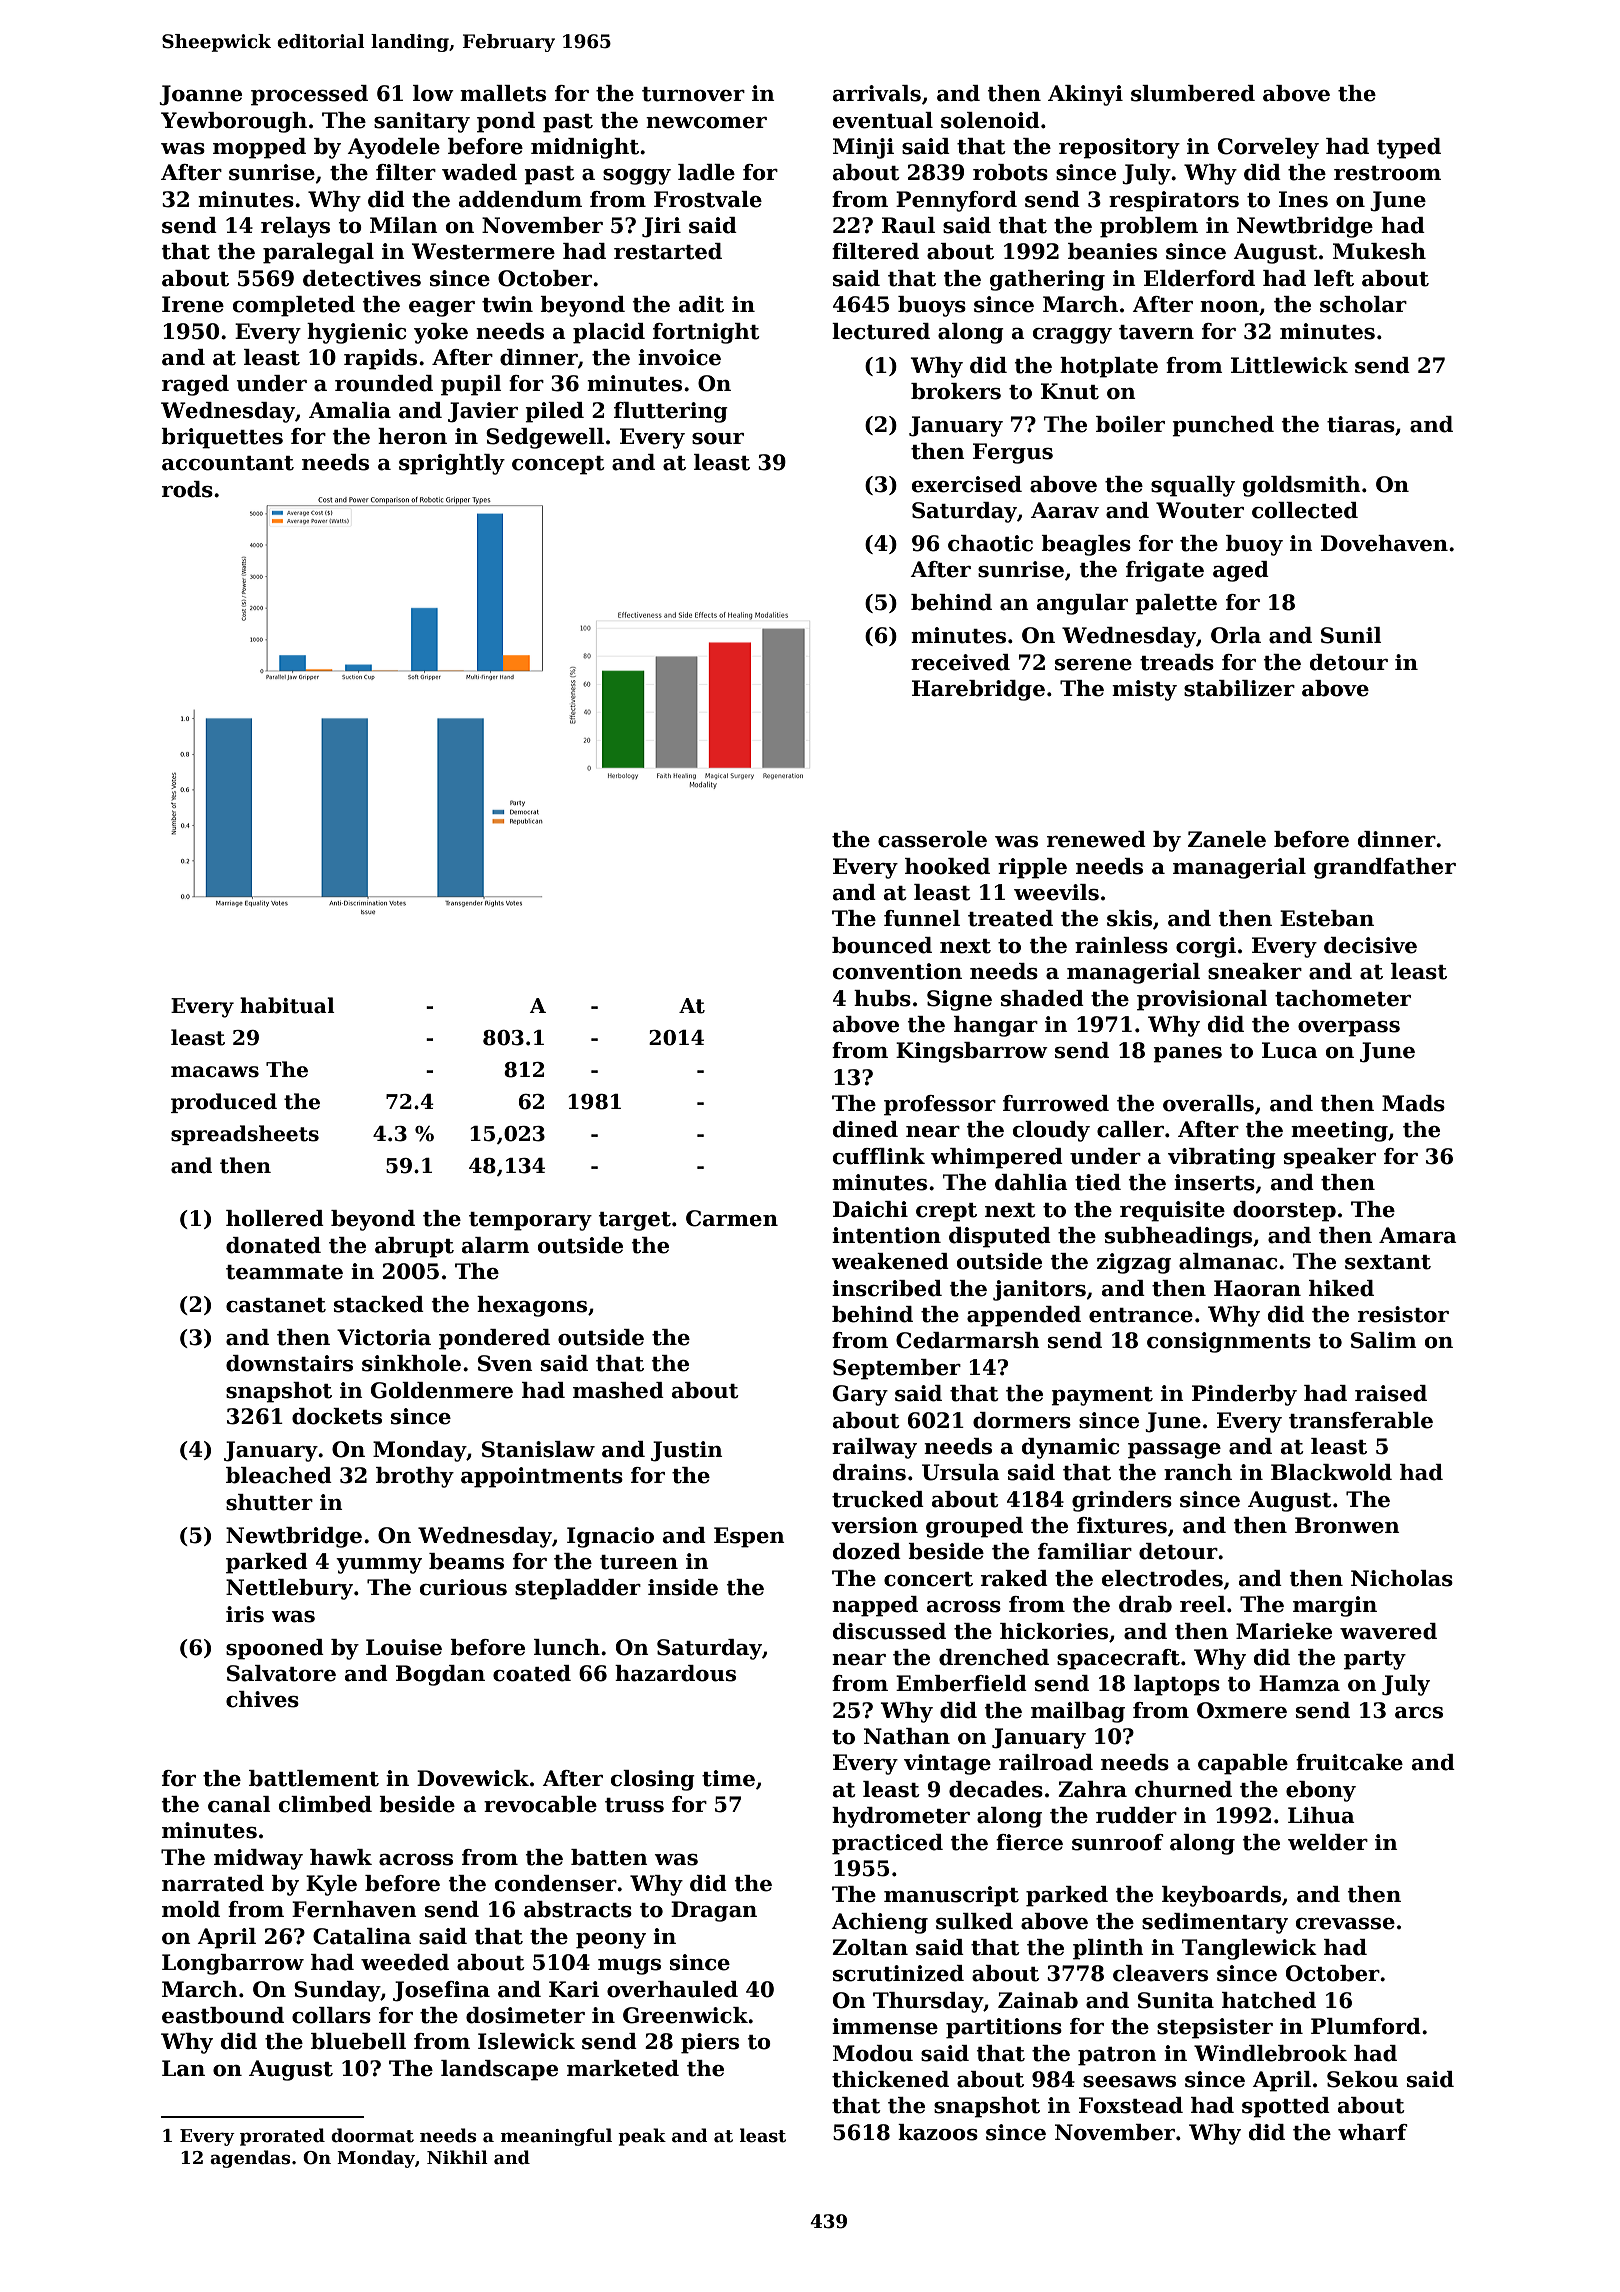  I want to click on restroom, so click(1387, 173).
